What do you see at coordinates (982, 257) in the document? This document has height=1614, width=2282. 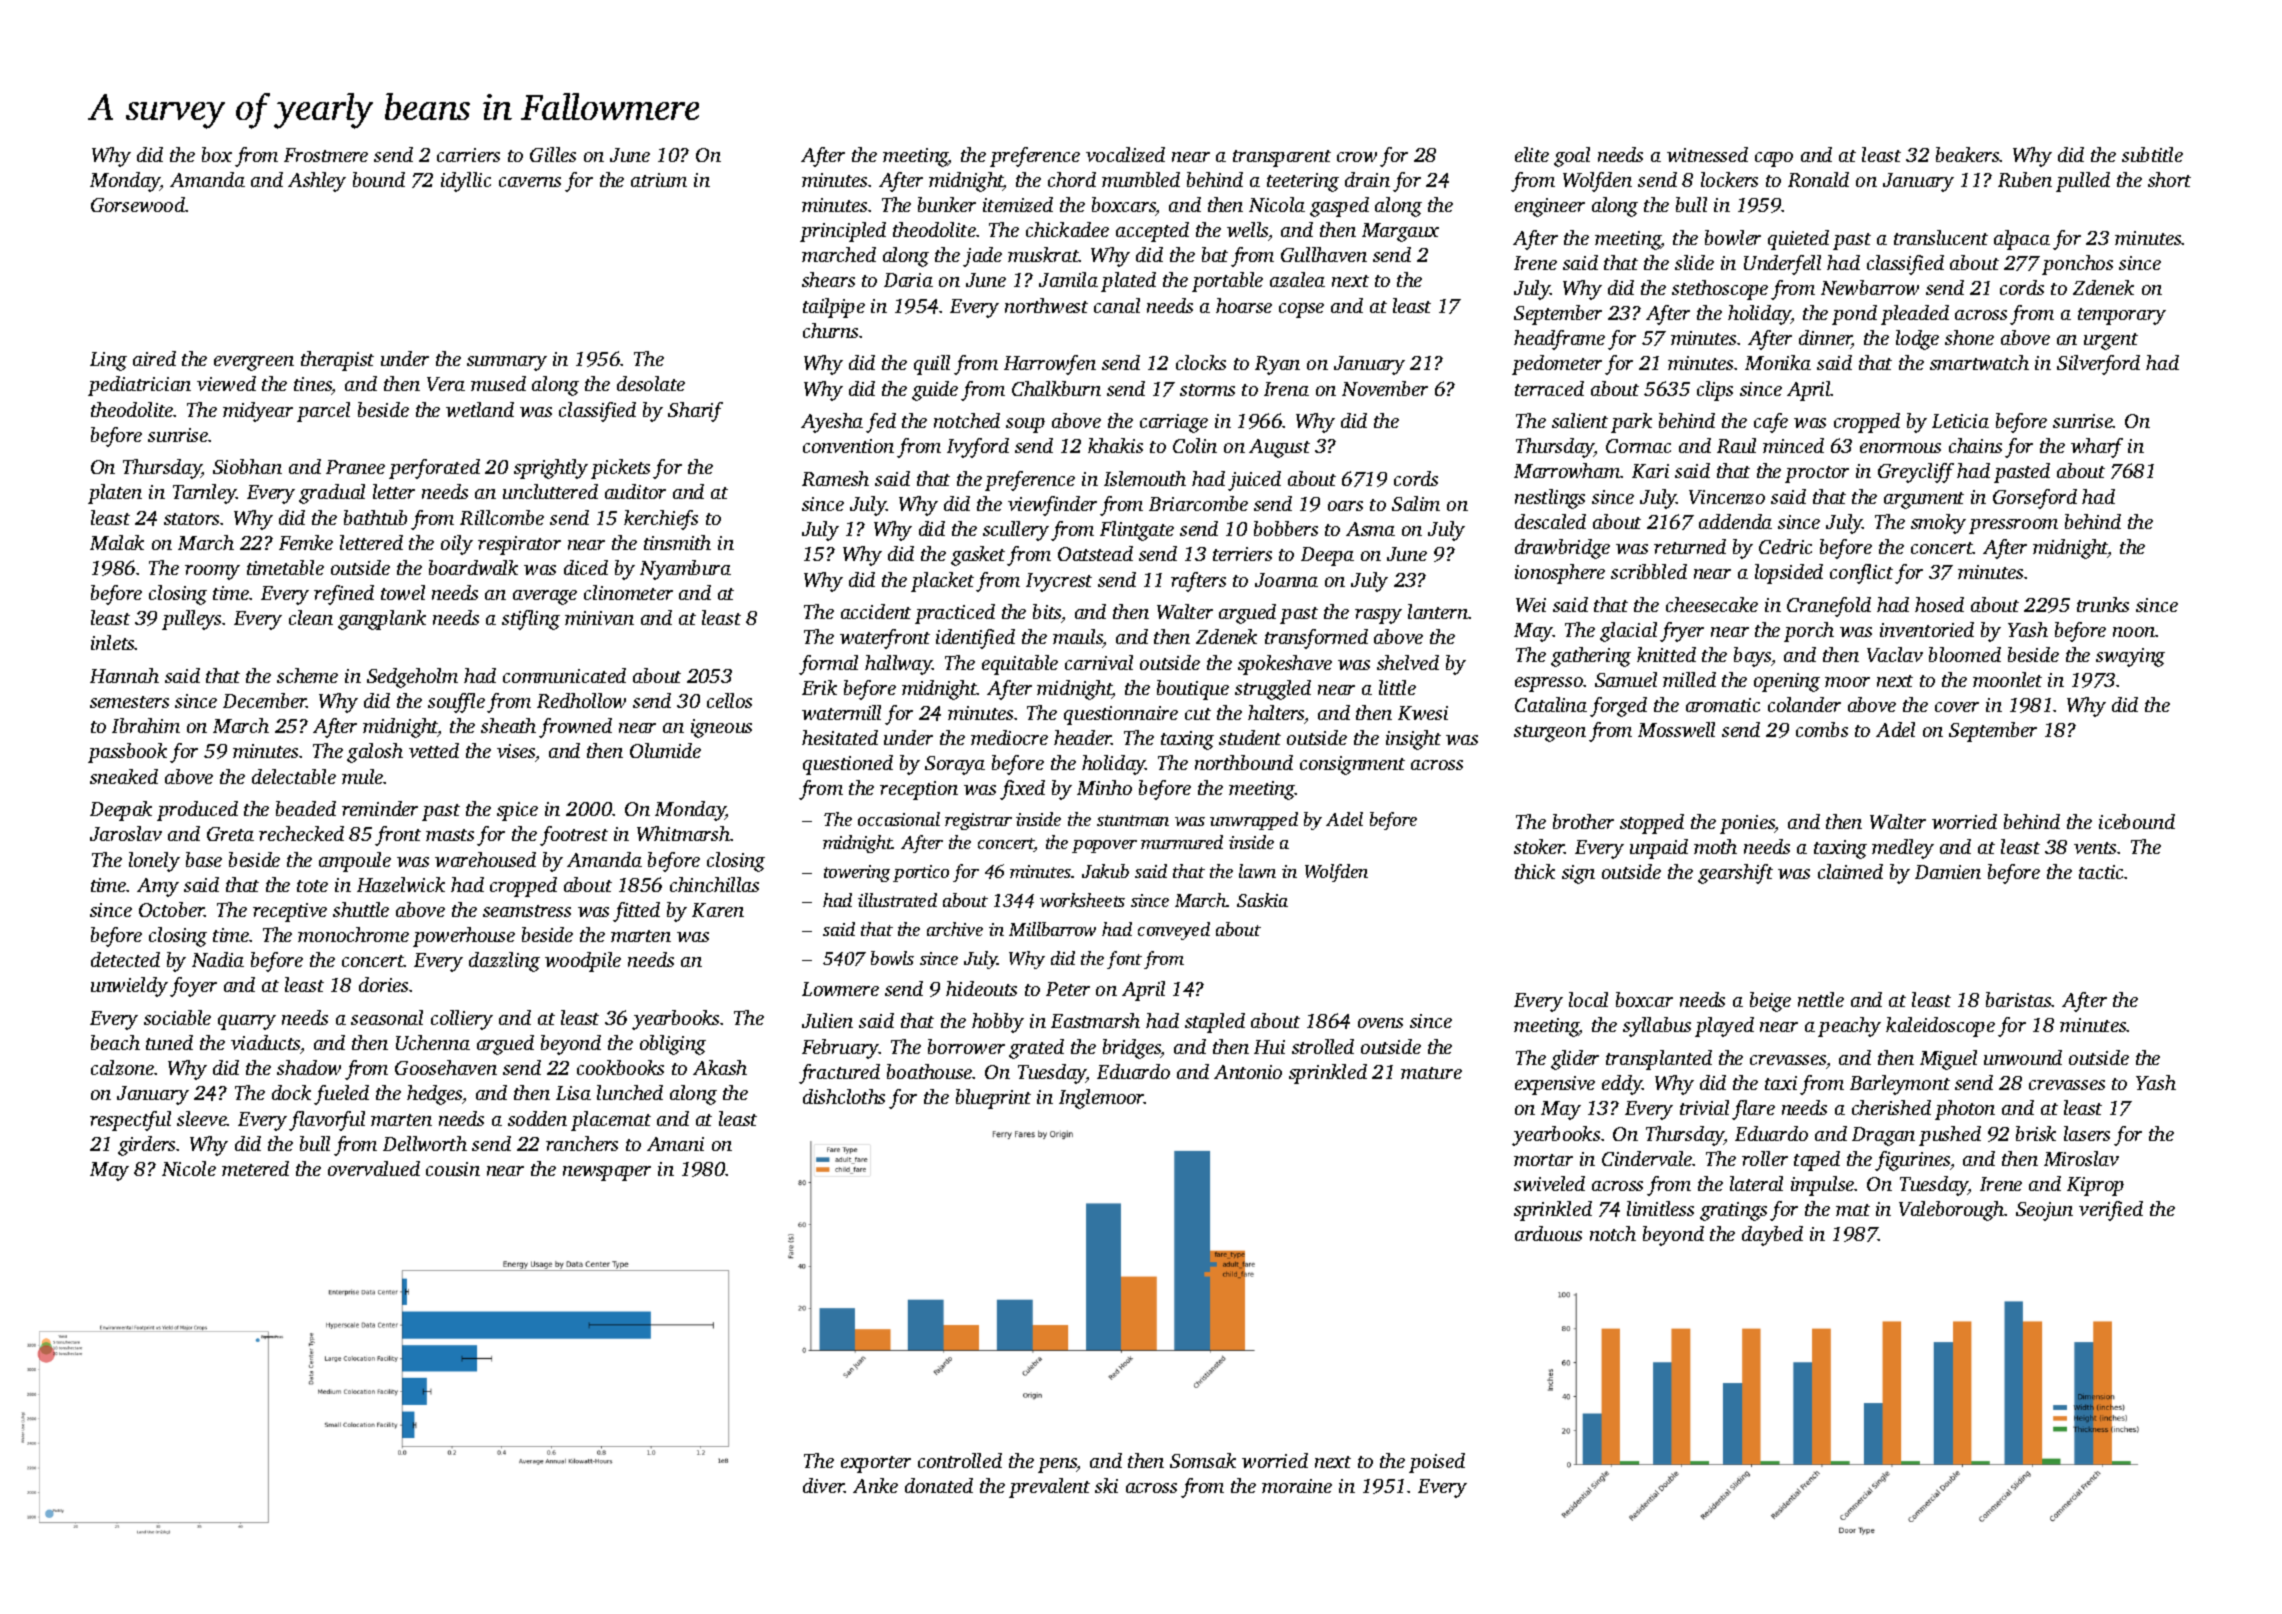 I see `jade` at bounding box center [982, 257].
